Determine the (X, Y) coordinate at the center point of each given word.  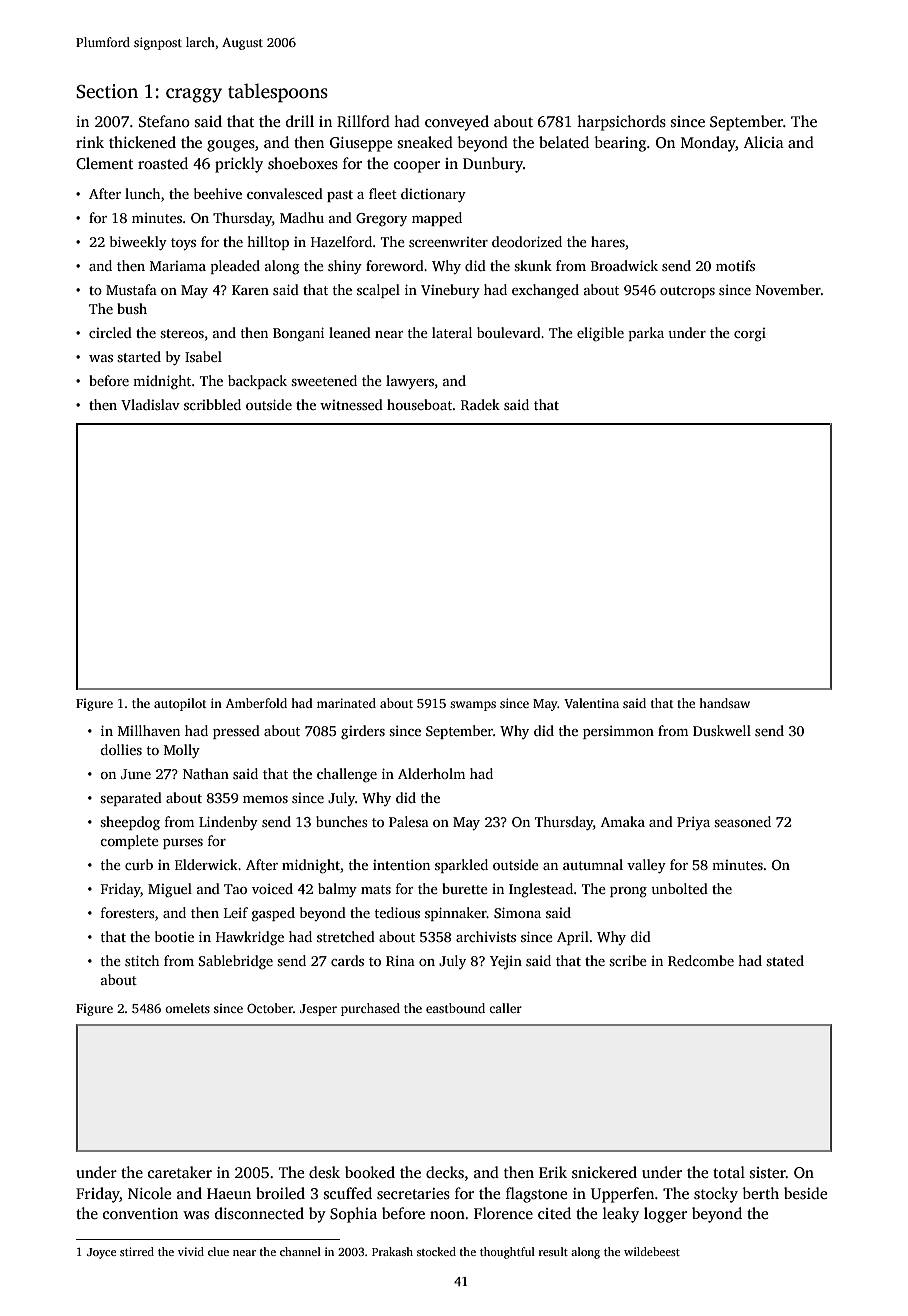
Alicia (764, 142)
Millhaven (149, 730)
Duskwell (722, 730)
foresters (128, 912)
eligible (600, 334)
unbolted (679, 888)
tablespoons (278, 93)
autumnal (593, 864)
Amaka (623, 821)
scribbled (212, 404)
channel (300, 1251)
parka (646, 334)
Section (107, 91)
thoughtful (507, 1253)
